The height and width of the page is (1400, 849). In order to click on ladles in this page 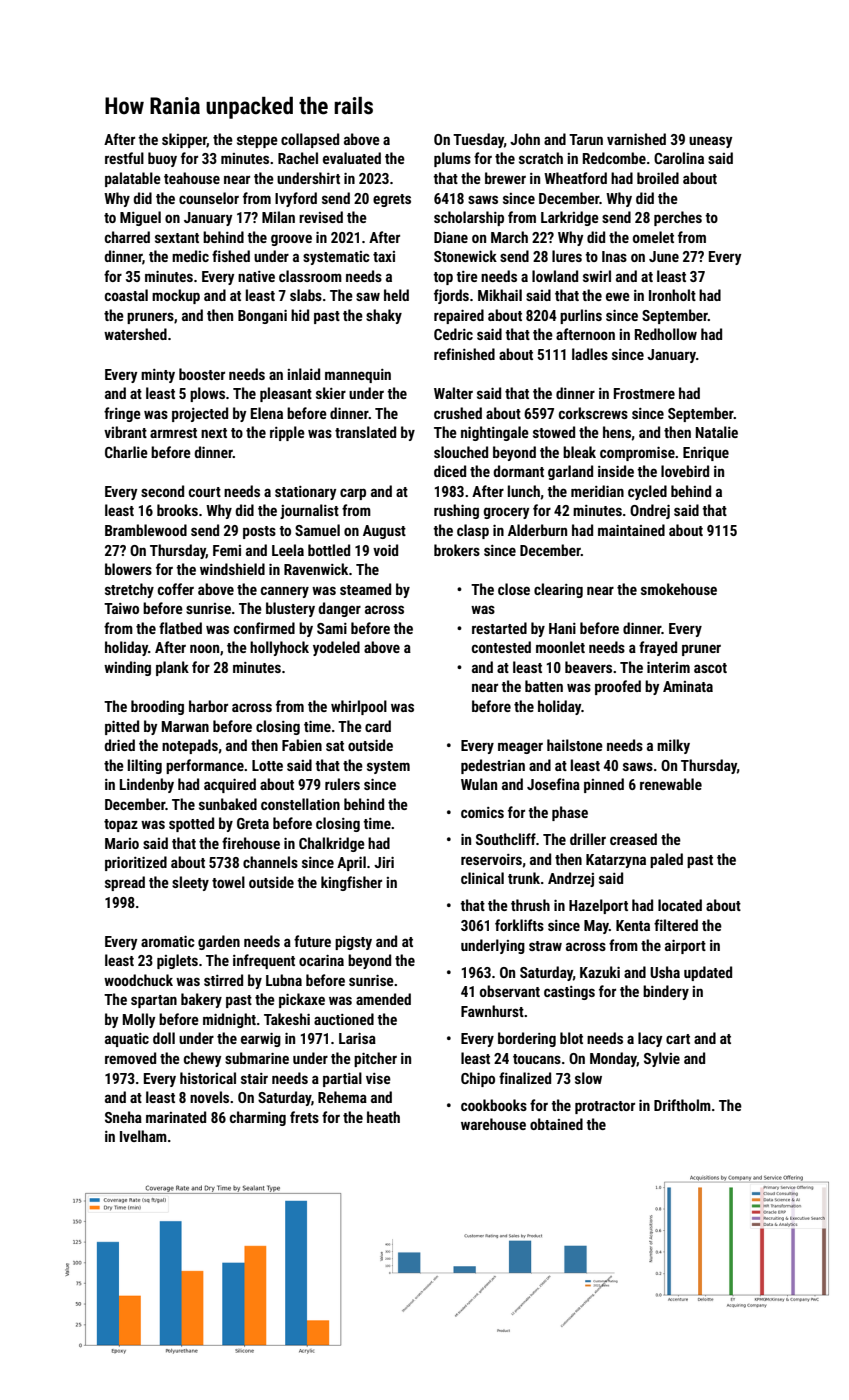, I will do `click(590, 354)`.
